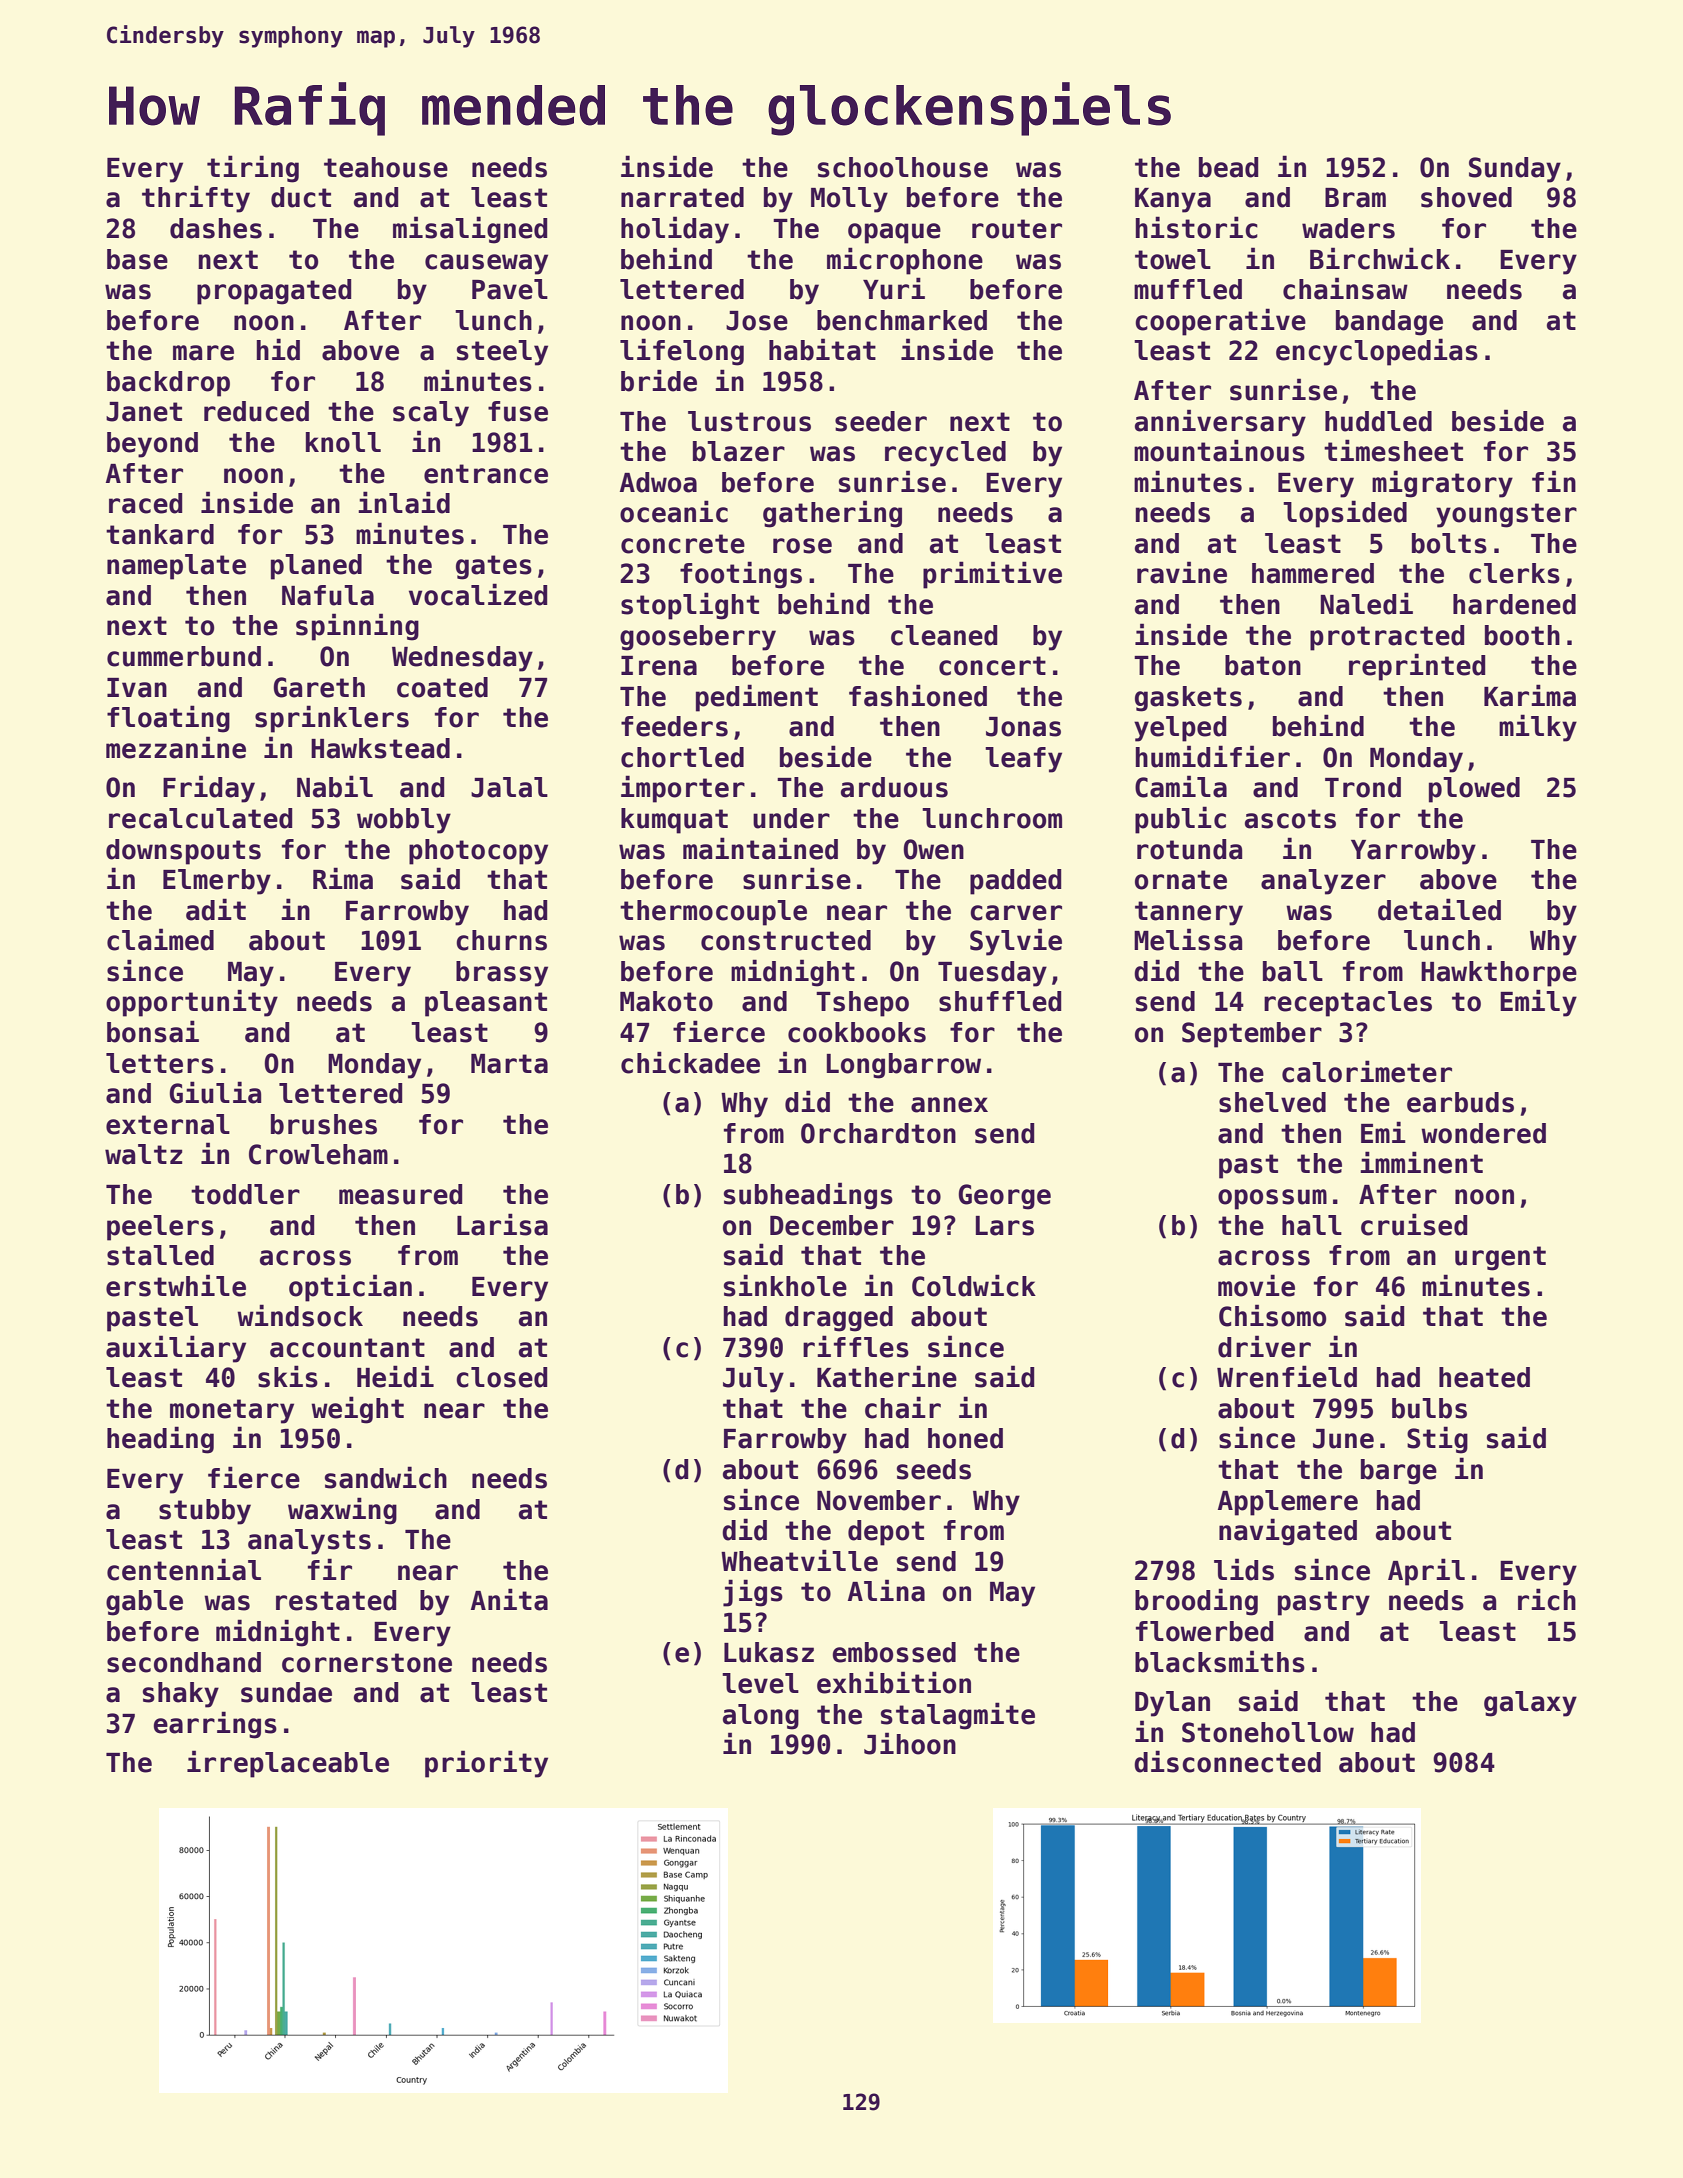  I want to click on hammered, so click(1313, 573).
